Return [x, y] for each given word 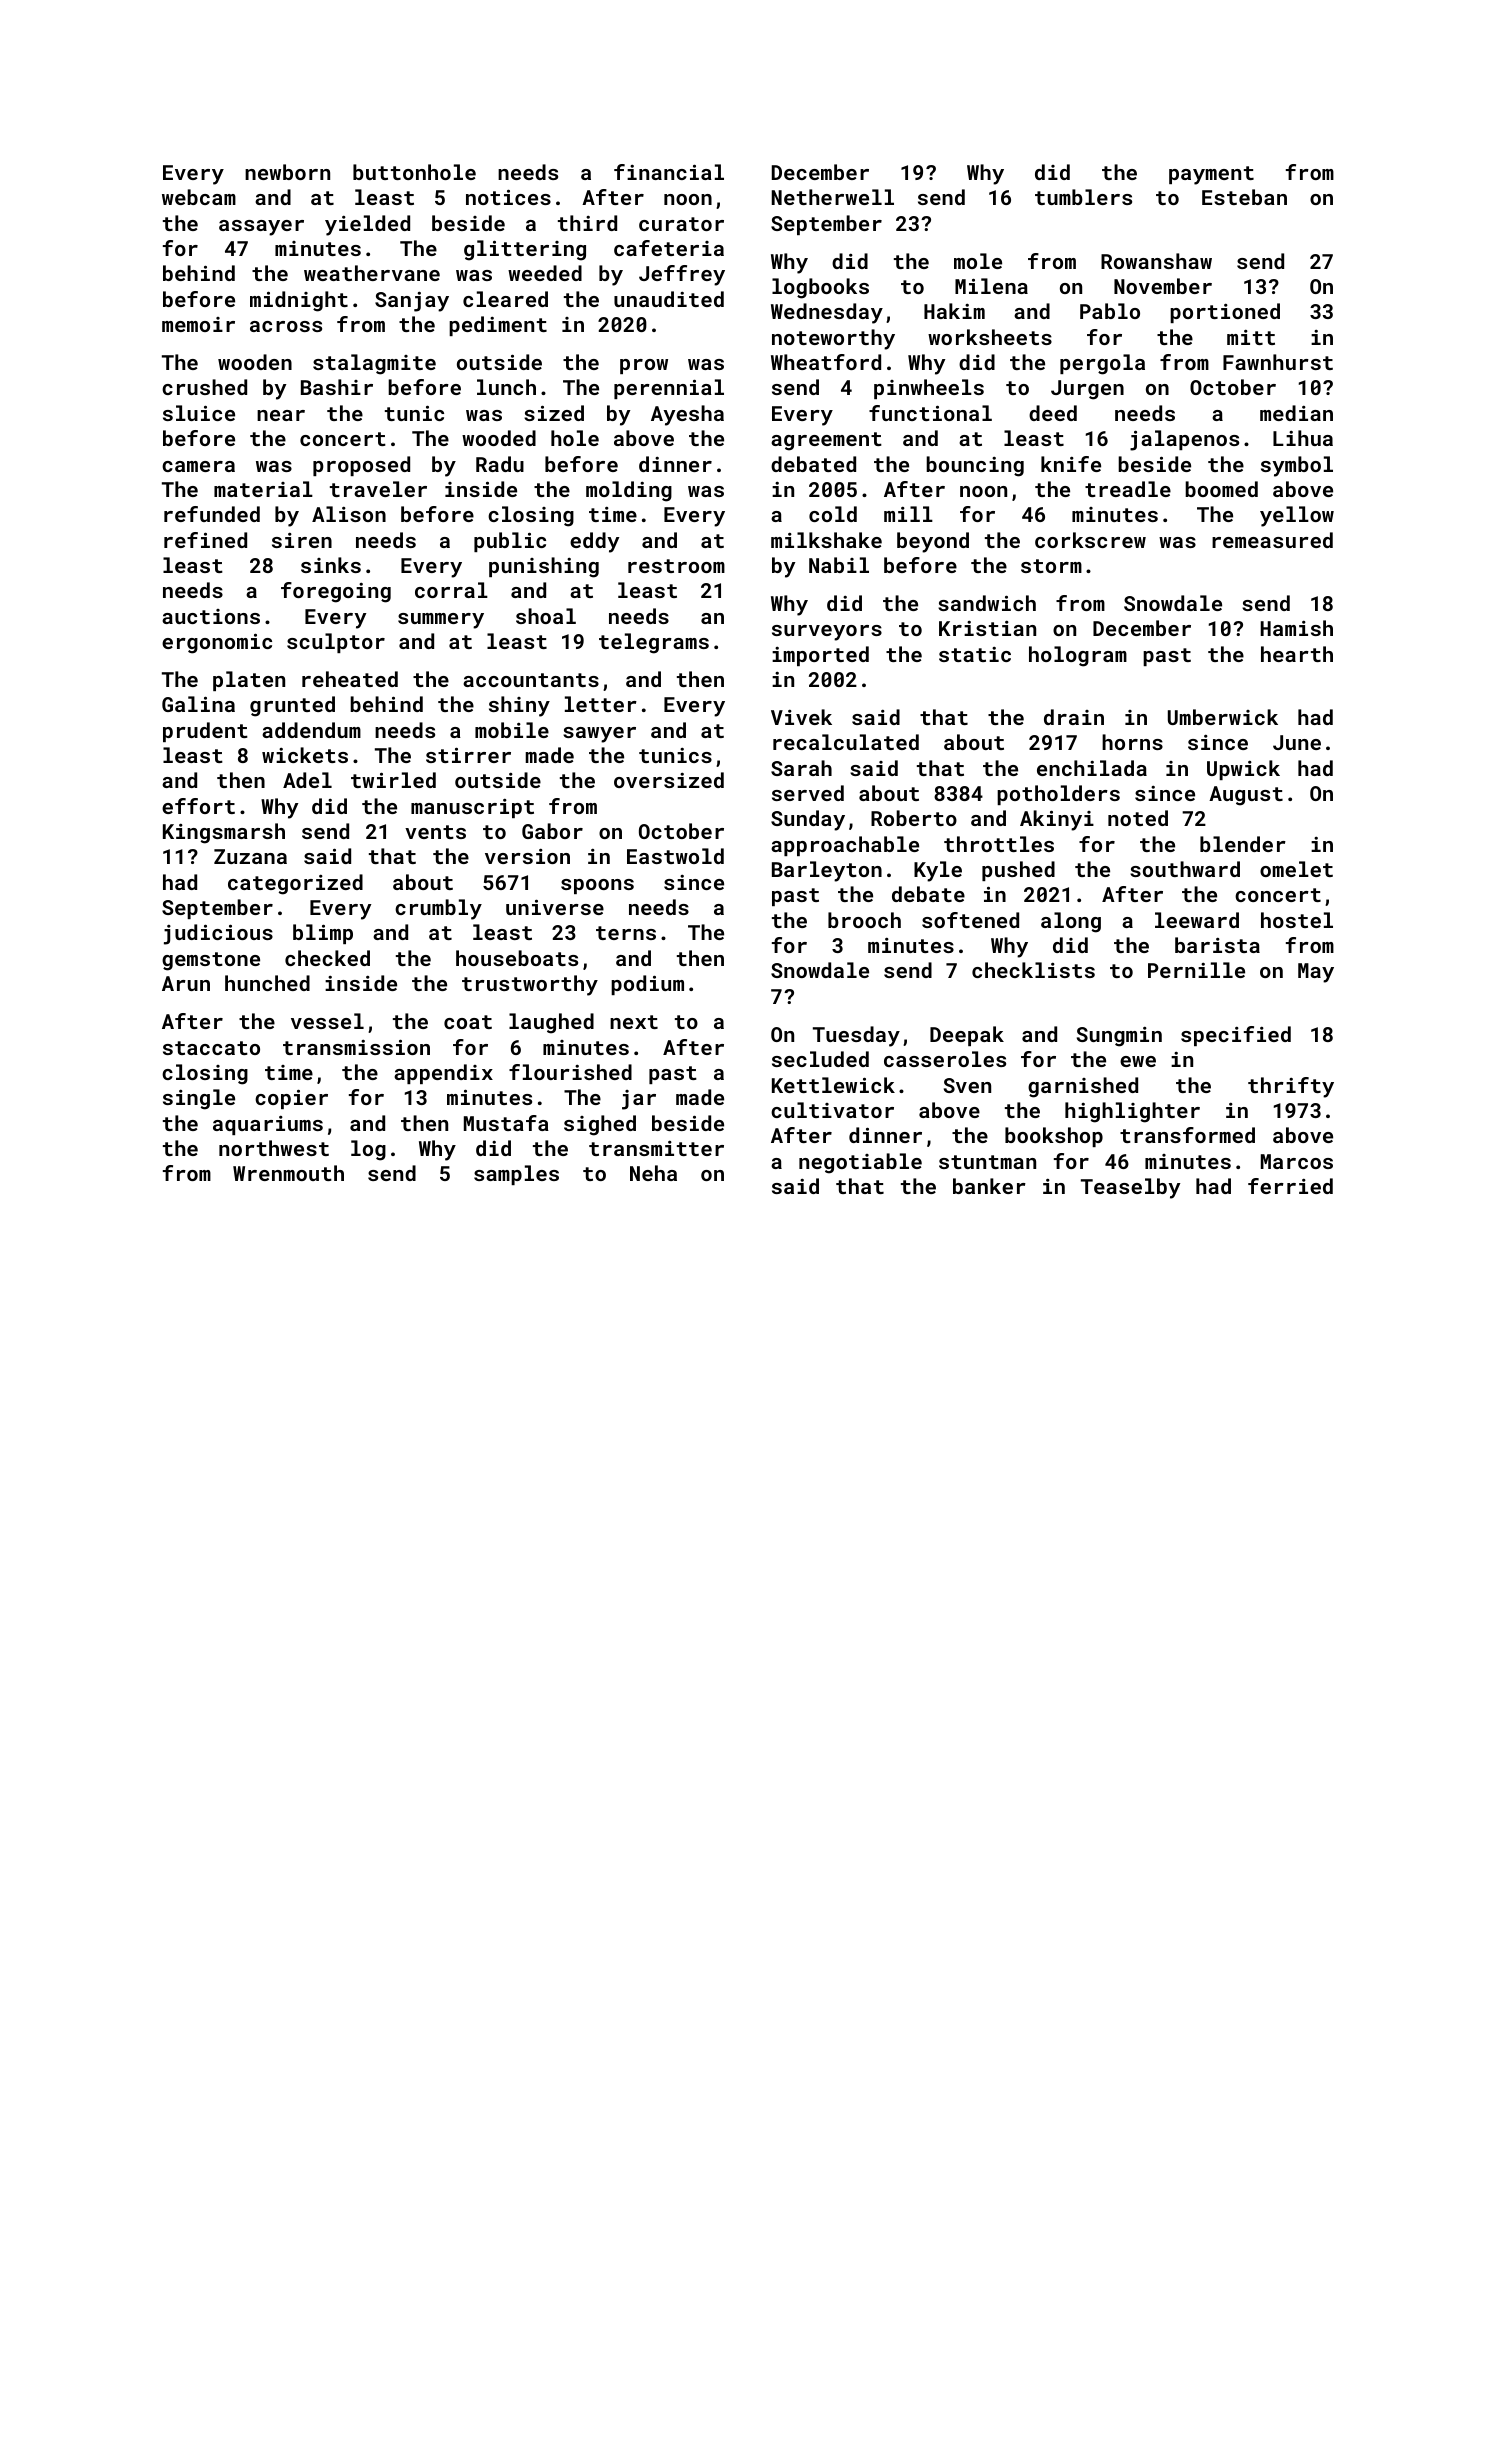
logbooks [820, 288]
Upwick [1243, 770]
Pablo [1110, 311]
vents [435, 832]
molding [629, 491]
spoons [597, 886]
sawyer [599, 735]
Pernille [1196, 970]
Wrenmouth [288, 1173]
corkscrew [1090, 540]
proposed [361, 466]
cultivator [832, 1110]
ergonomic [217, 643]
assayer [261, 228]
